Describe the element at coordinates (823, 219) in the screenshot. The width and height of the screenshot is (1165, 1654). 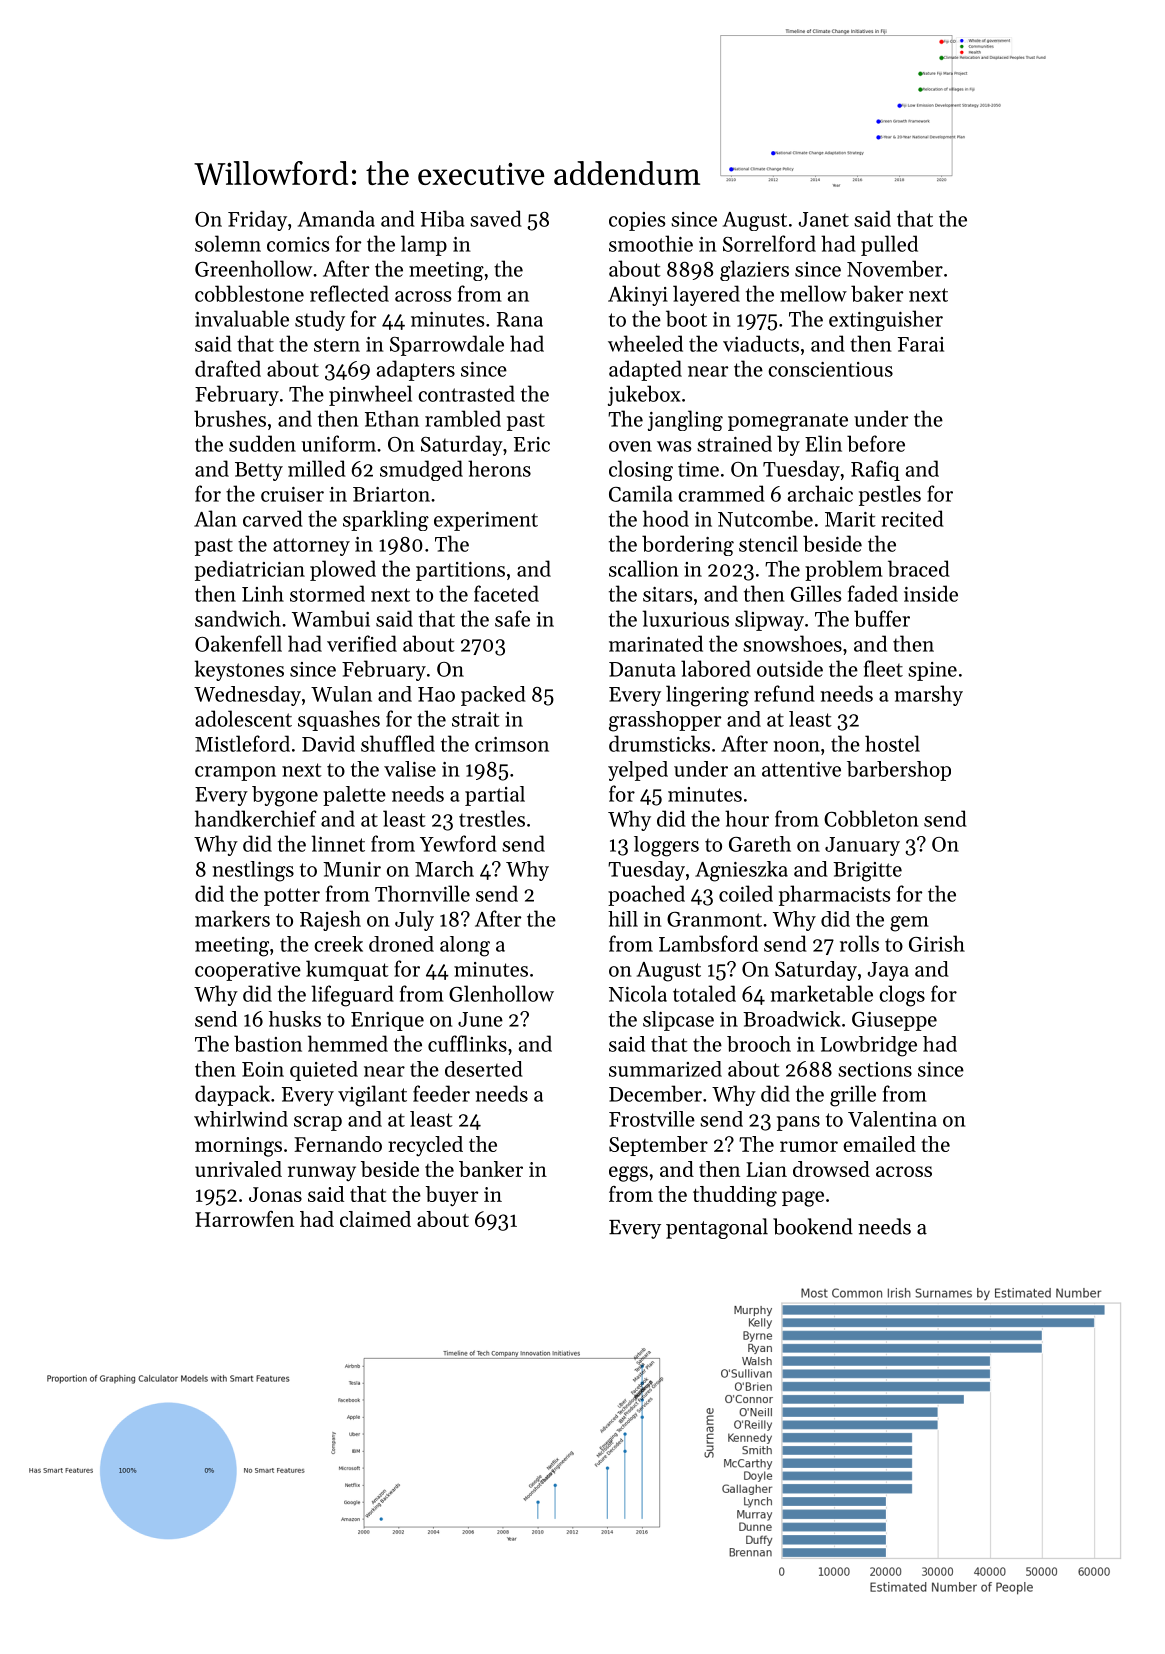
I see `Janet` at that location.
